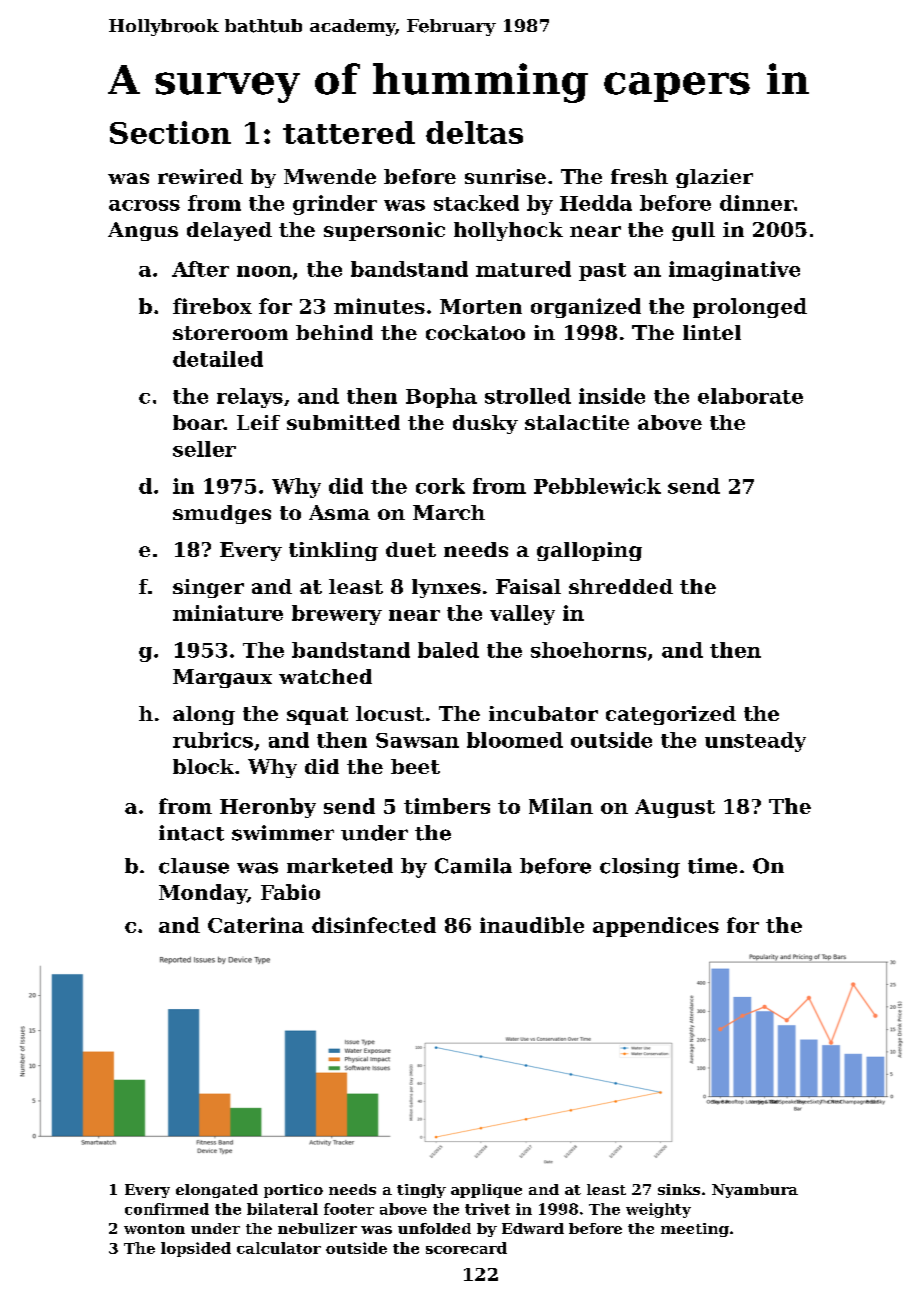 The width and height of the screenshot is (924, 1308). I want to click on glazier, so click(714, 178).
